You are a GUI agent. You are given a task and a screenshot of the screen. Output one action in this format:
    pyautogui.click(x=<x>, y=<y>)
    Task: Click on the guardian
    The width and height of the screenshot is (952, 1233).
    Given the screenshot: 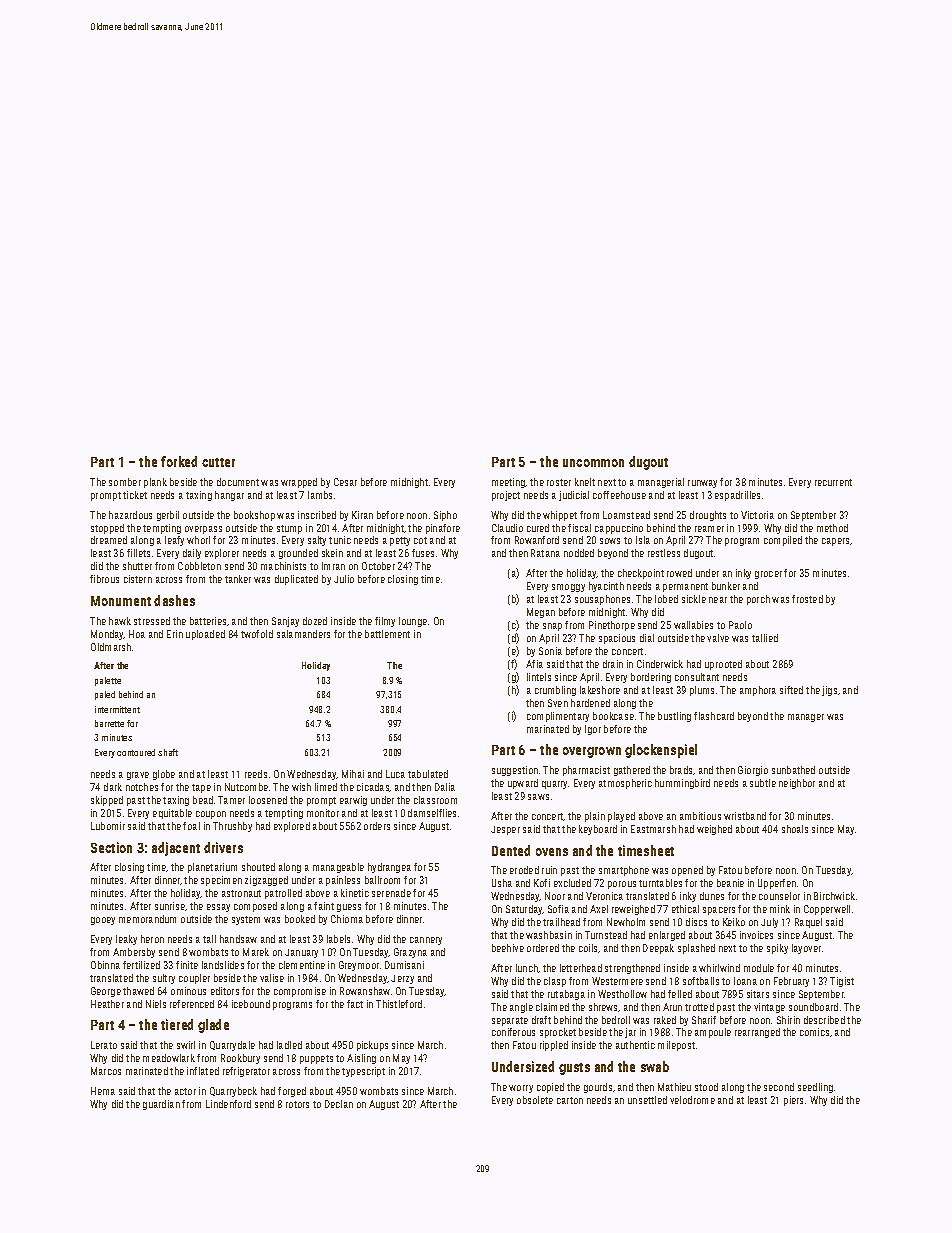 What is the action you would take?
    pyautogui.click(x=161, y=1105)
